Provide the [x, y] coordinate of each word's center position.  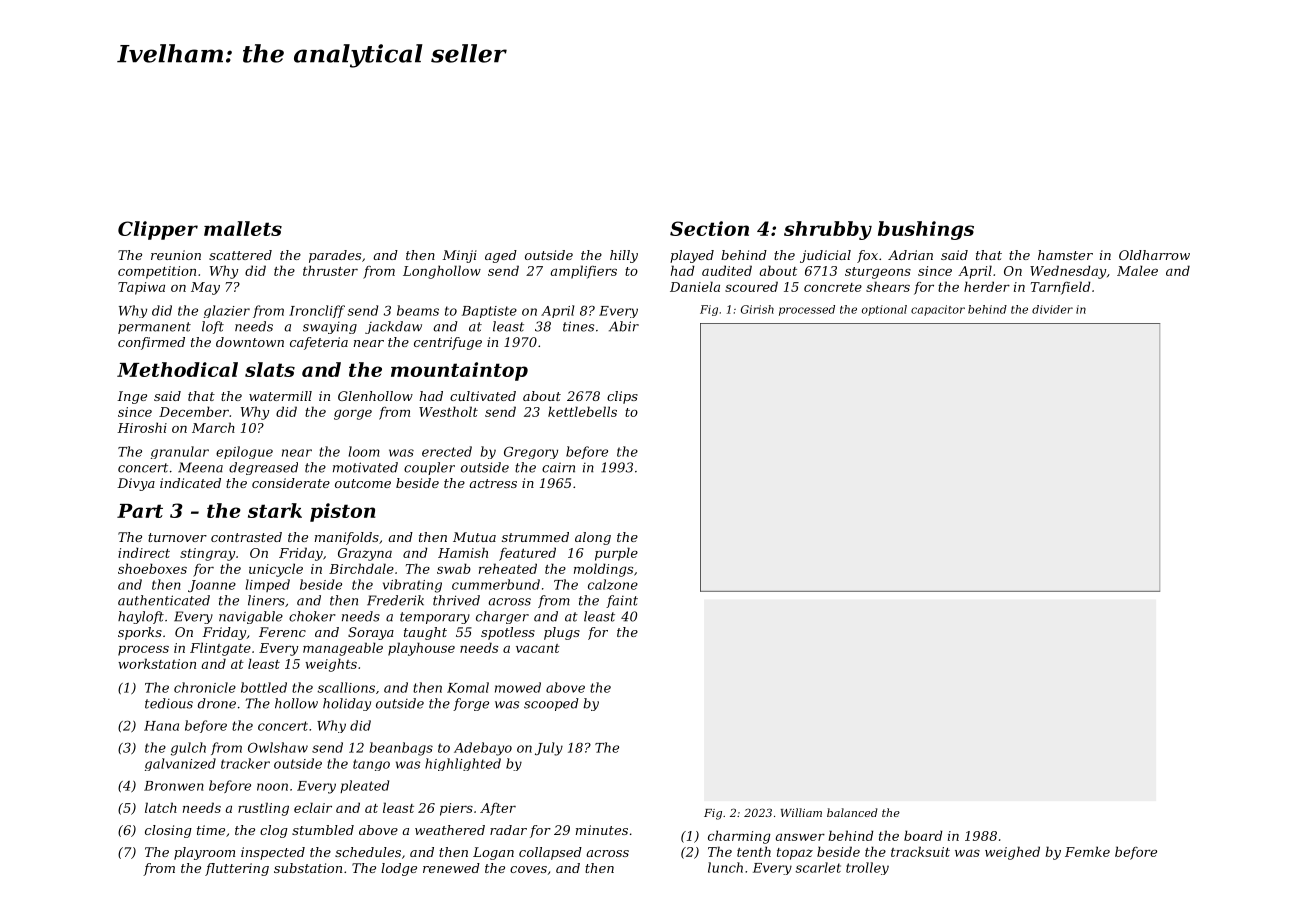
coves [528, 869]
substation [308, 868]
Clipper [158, 230]
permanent [154, 328]
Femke [1087, 851]
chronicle [205, 687]
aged [501, 256]
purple [616, 554]
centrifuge [448, 343]
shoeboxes [152, 568]
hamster [1065, 255]
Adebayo [483, 749]
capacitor [938, 310]
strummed [535, 537]
